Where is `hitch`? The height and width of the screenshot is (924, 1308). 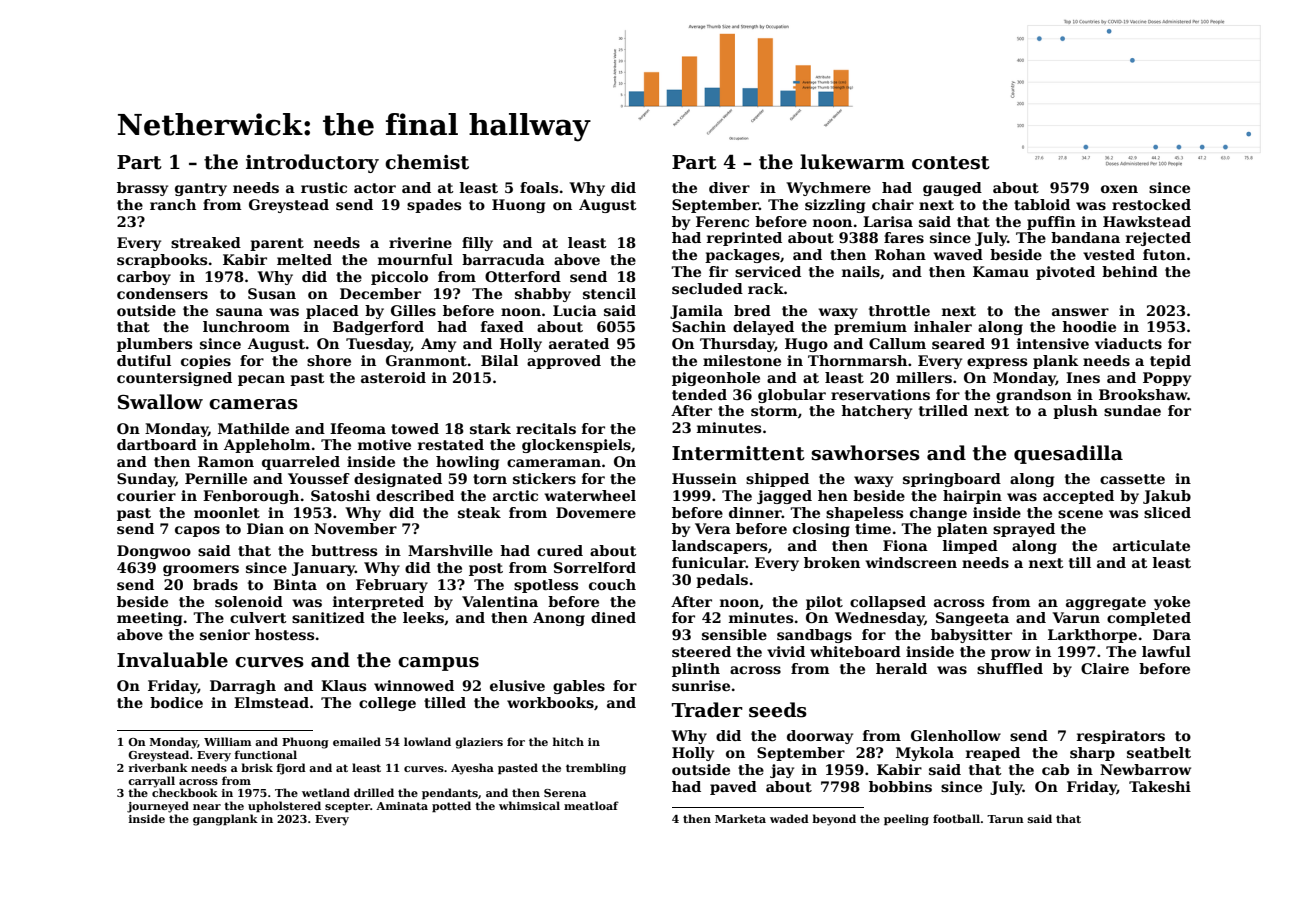 hitch is located at coordinates (568, 741).
